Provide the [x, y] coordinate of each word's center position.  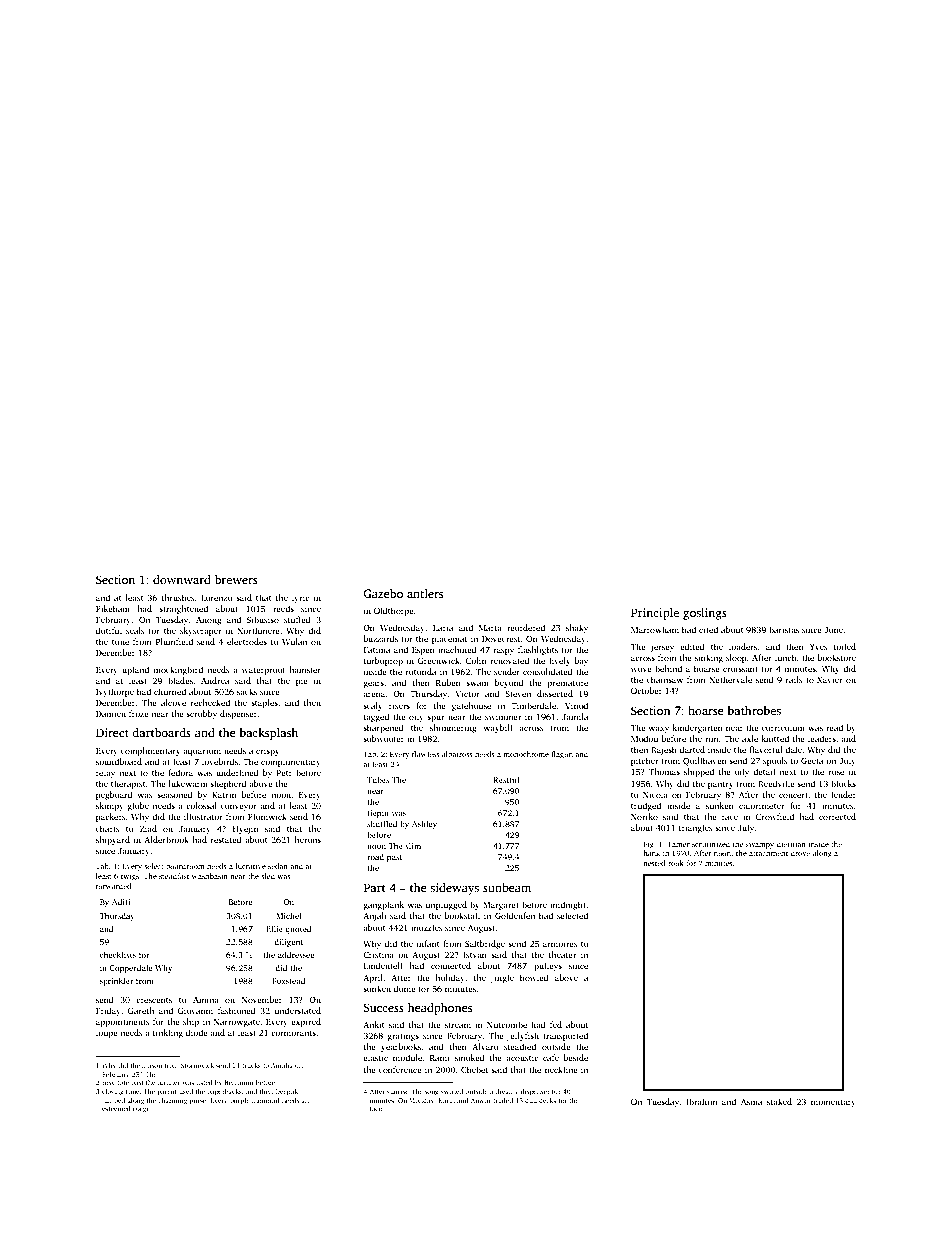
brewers [236, 579]
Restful [506, 779]
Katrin [224, 794]
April [373, 978]
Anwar [481, 1100]
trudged [646, 806]
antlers [425, 593]
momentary [833, 1103]
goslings [705, 614]
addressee [296, 954]
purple [240, 1101]
